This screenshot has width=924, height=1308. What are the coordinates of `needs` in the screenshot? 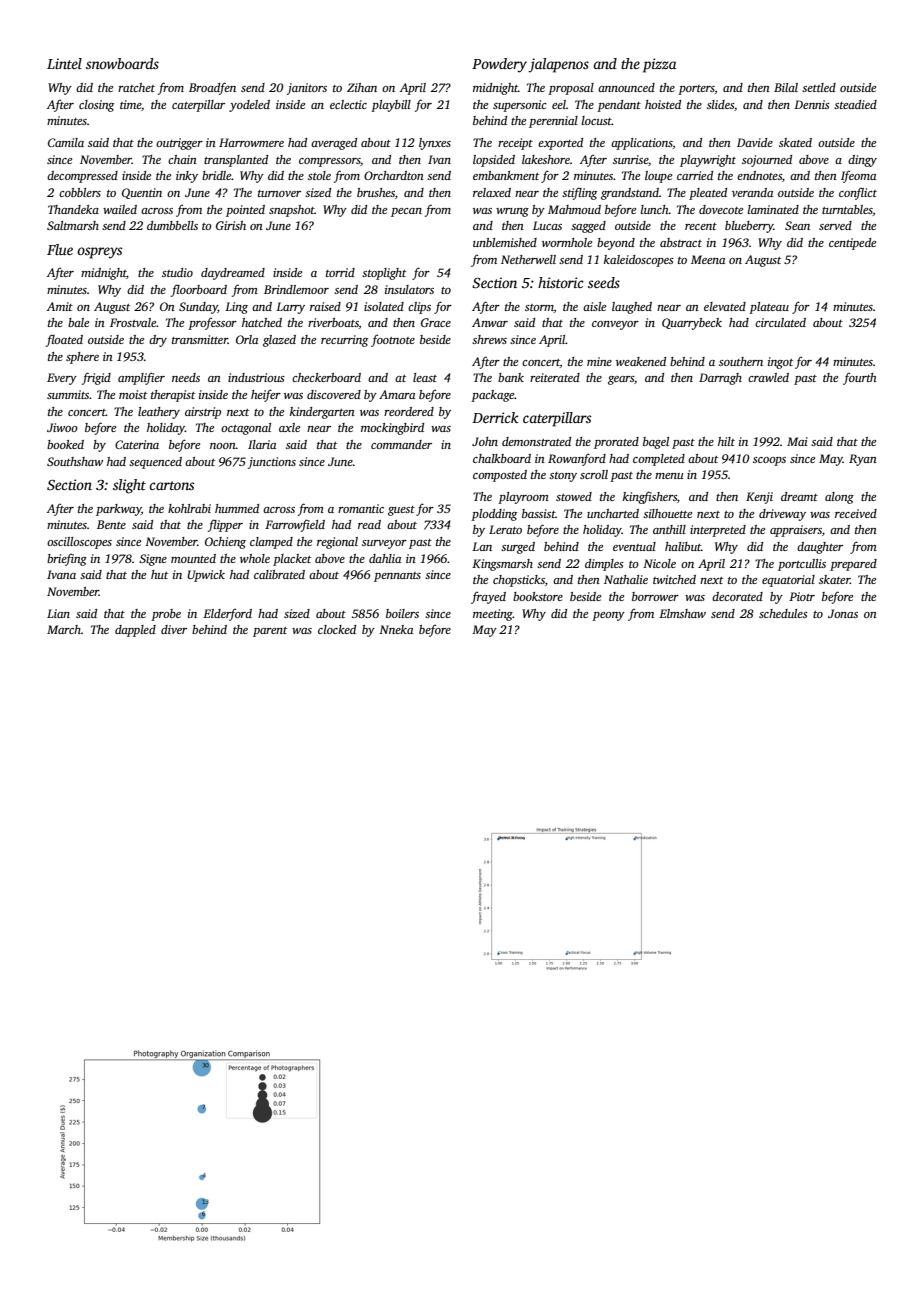 It's located at (186, 377).
